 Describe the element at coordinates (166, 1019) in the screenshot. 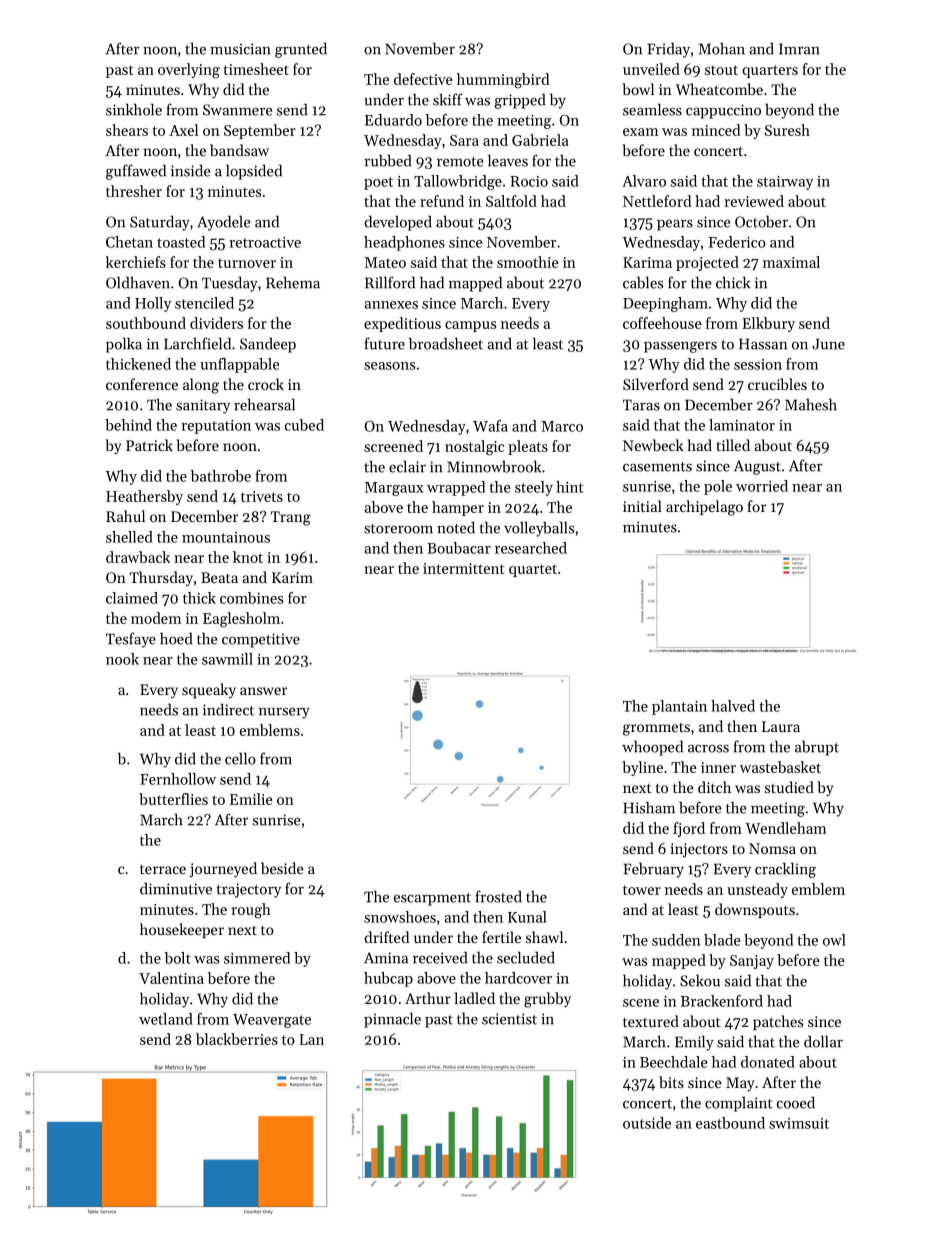

I see `wetland` at that location.
